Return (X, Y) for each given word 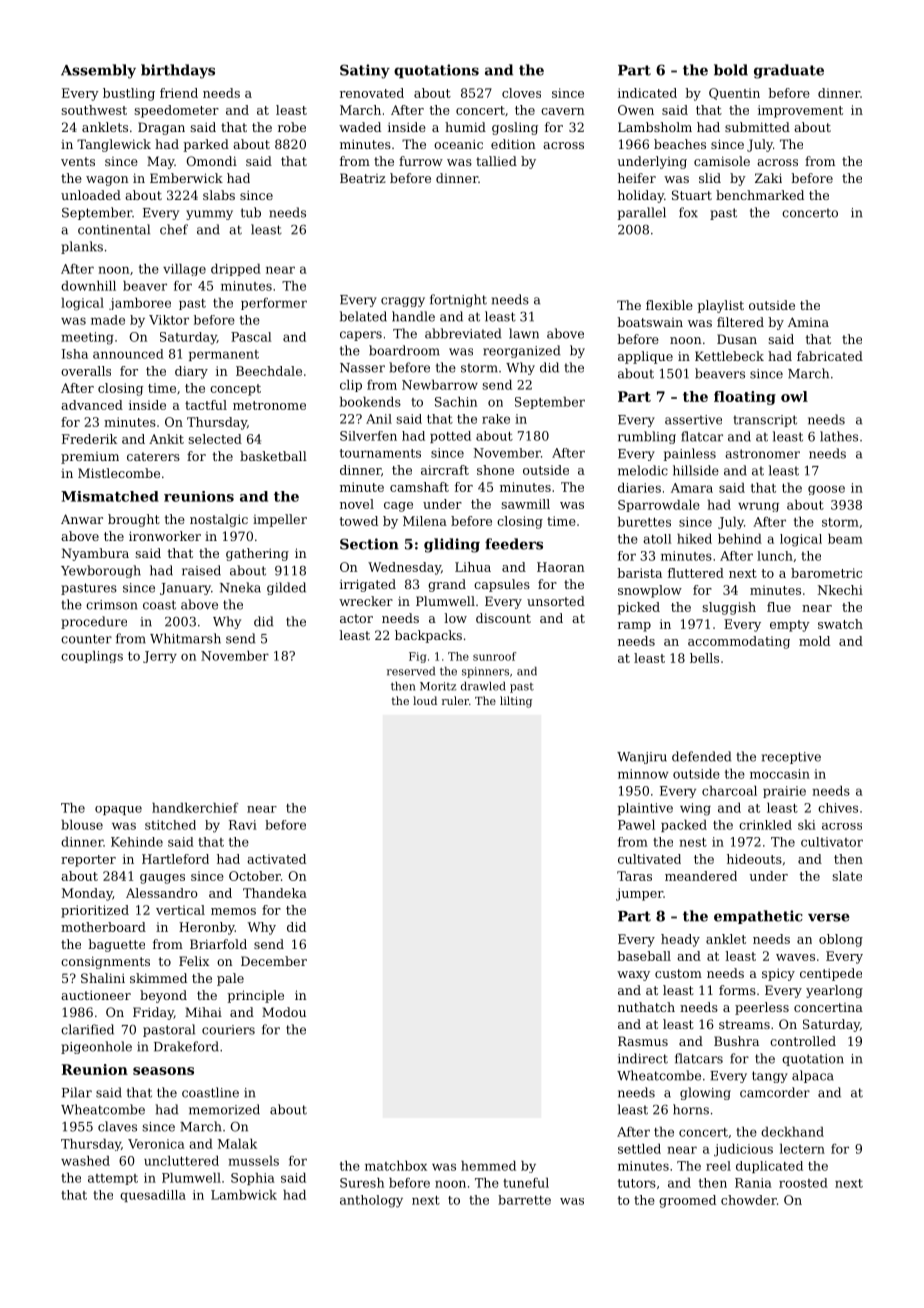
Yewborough (101, 571)
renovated (372, 93)
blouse (82, 825)
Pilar (77, 1092)
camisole (722, 161)
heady (680, 940)
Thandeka (275, 893)
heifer (637, 178)
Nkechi (840, 590)
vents (78, 161)
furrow (421, 161)
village (184, 270)
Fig (417, 657)
